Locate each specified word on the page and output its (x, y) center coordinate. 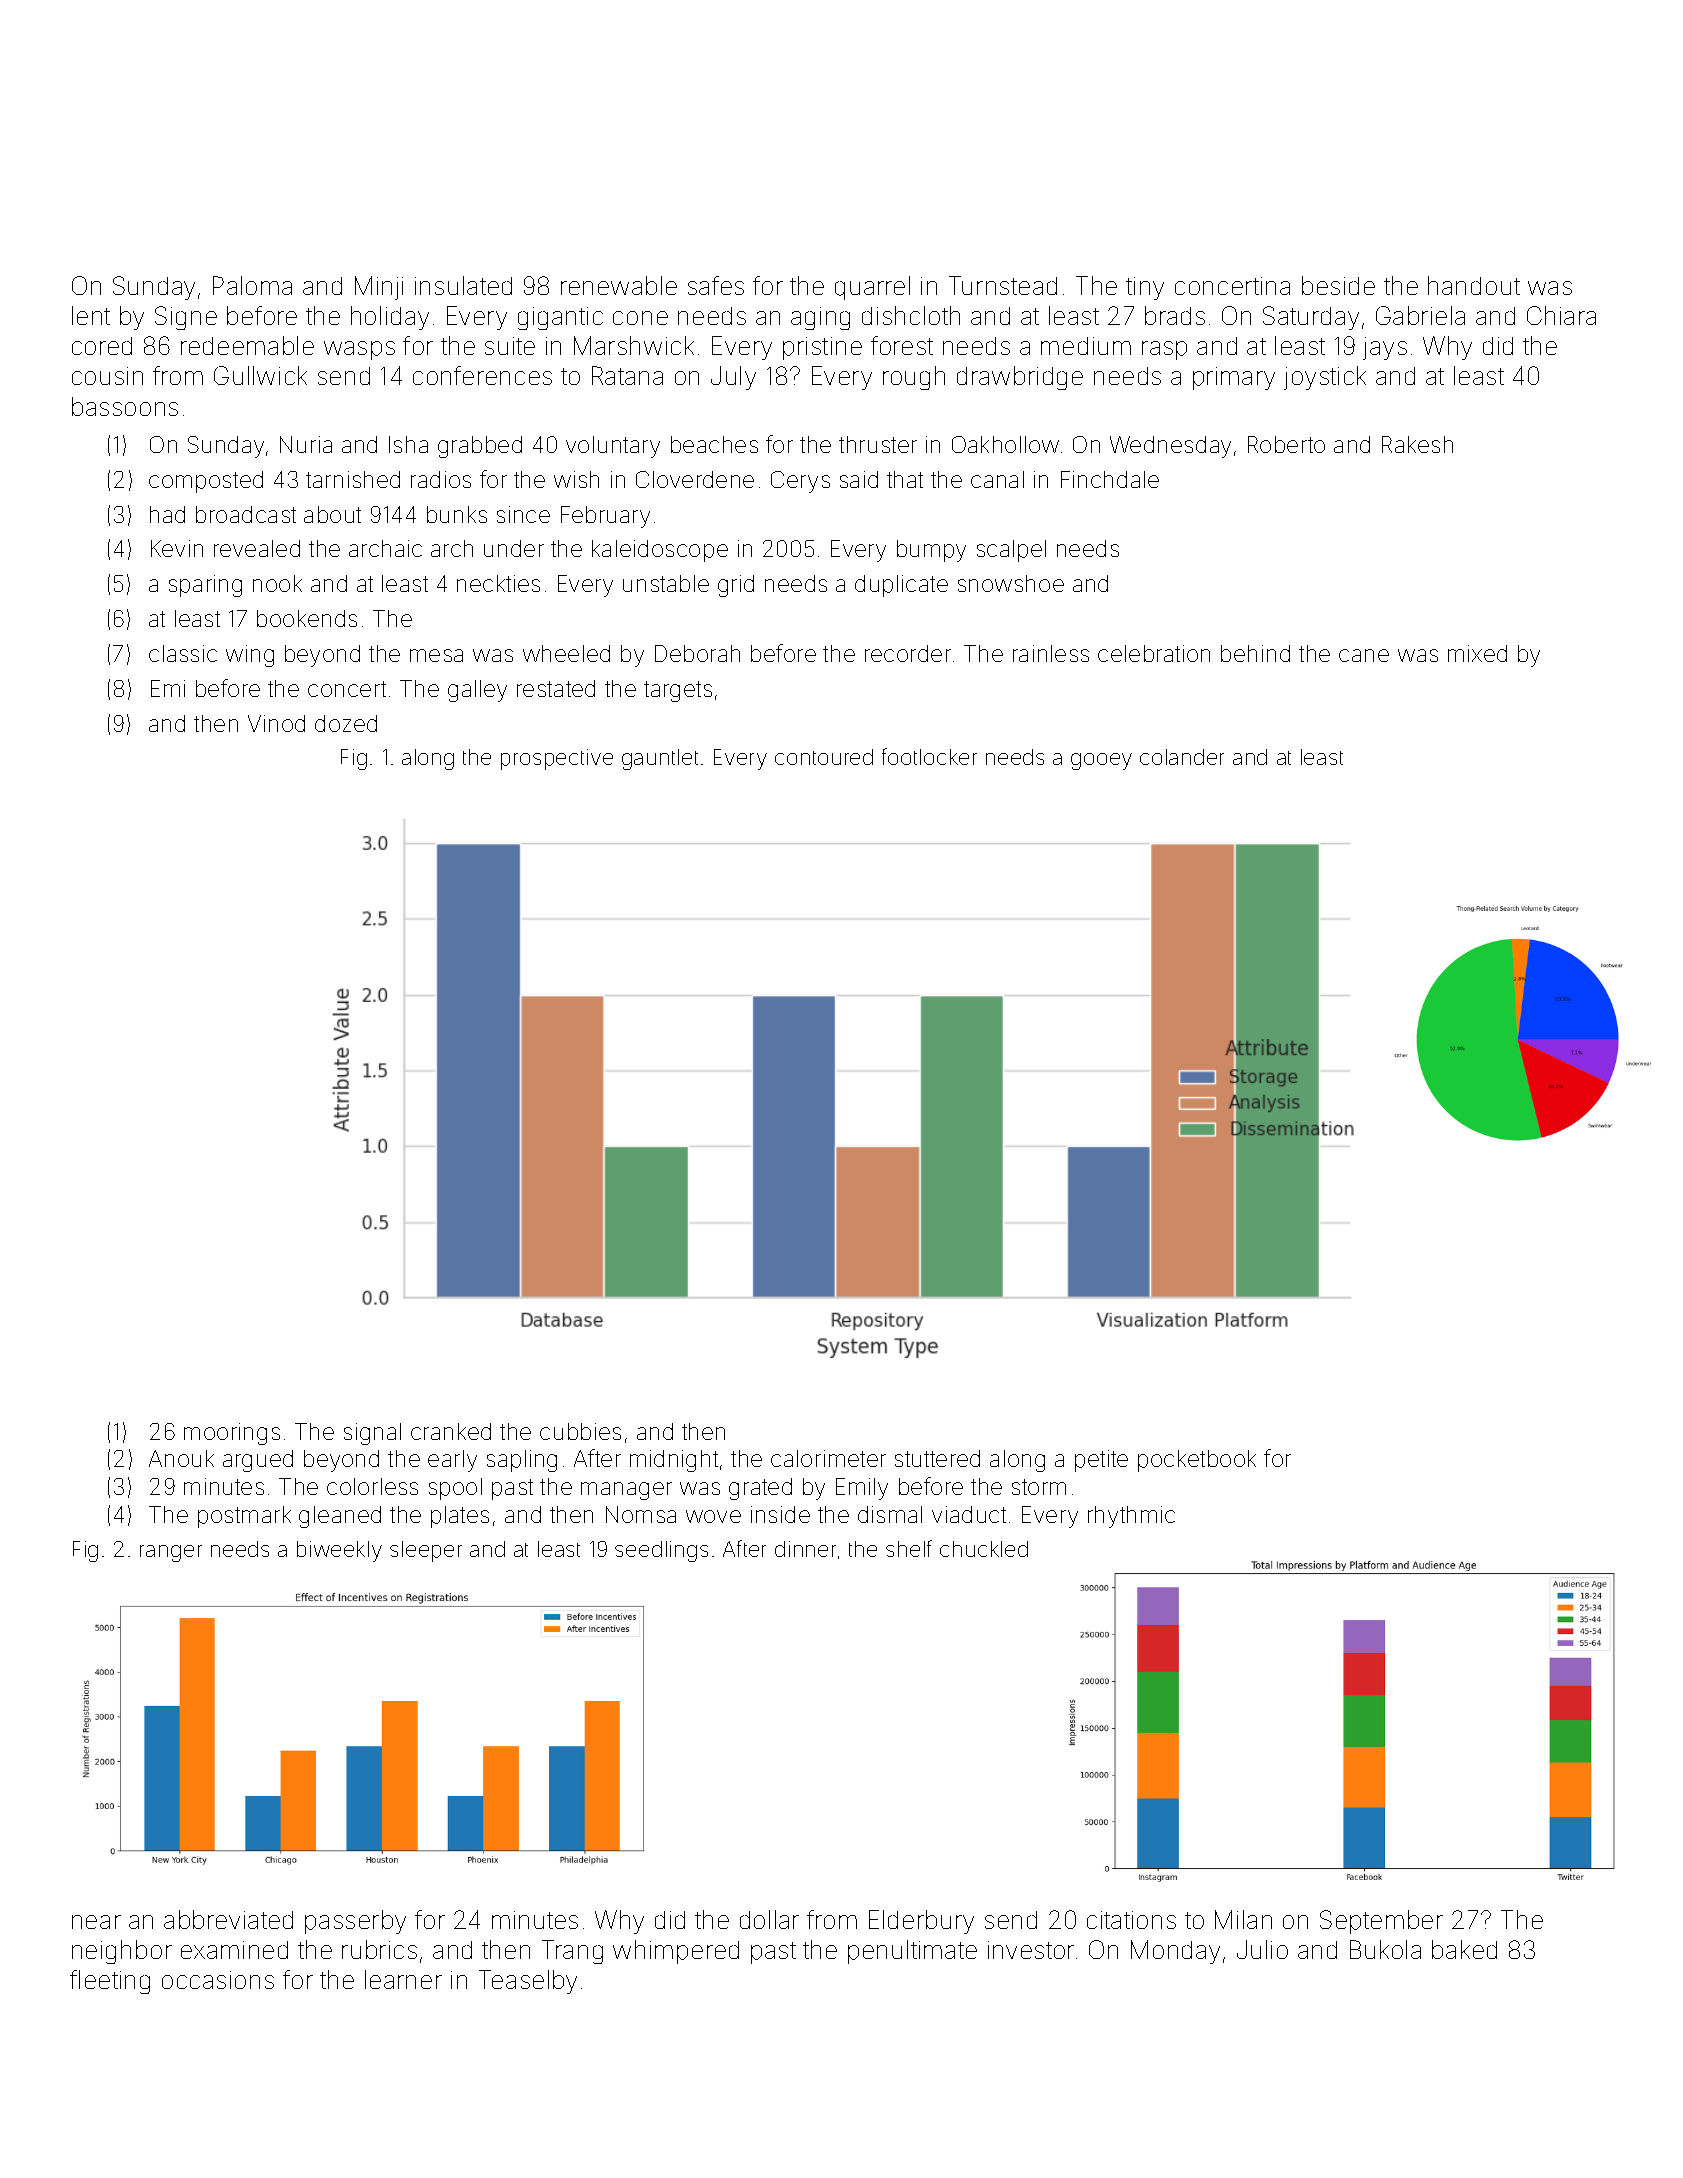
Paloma (252, 285)
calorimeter (828, 1458)
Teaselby (528, 1982)
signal (372, 1434)
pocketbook (1197, 1461)
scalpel (1011, 551)
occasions (218, 1980)
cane (1364, 655)
